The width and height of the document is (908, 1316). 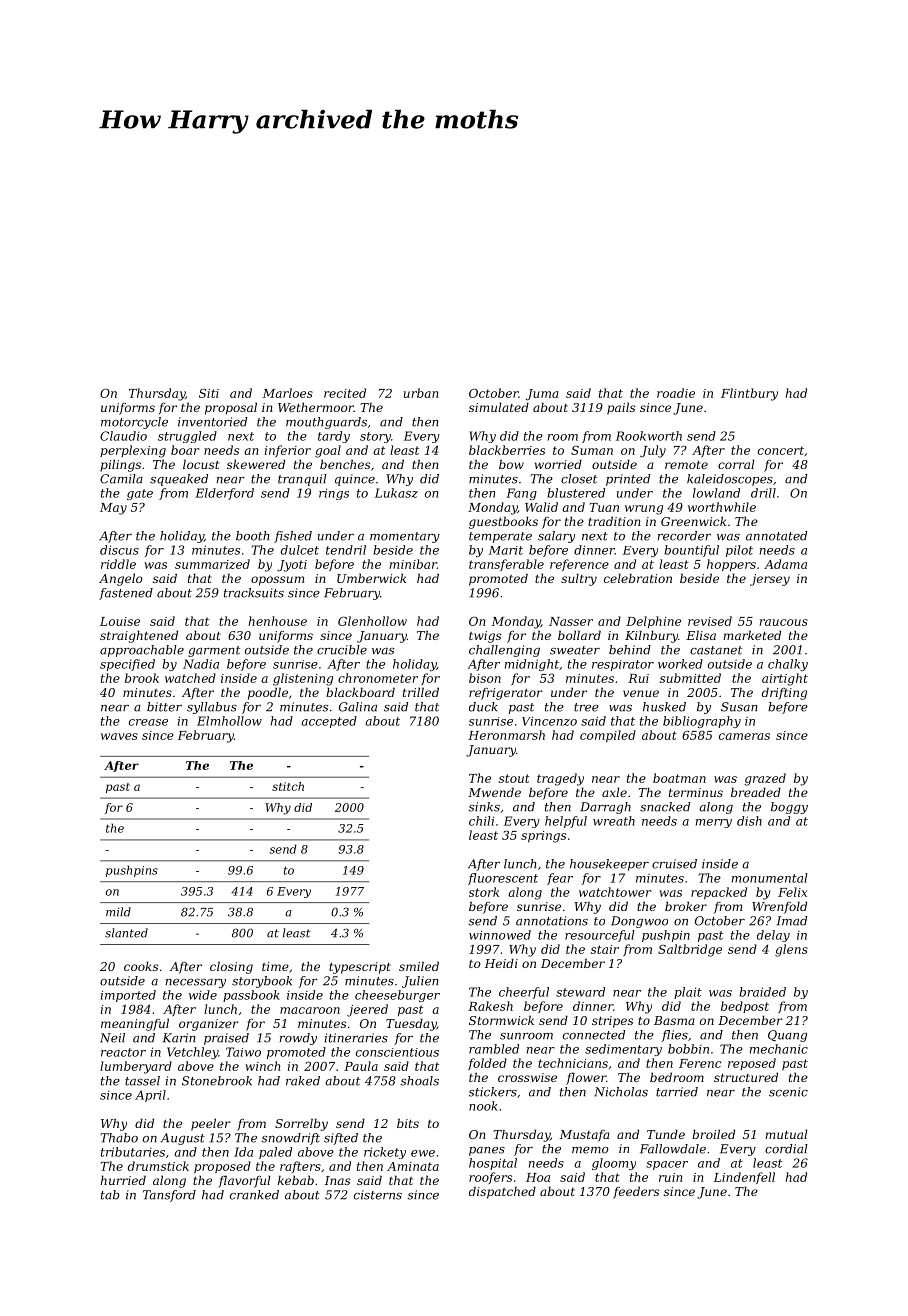 I want to click on Vetchley, so click(x=193, y=1053).
